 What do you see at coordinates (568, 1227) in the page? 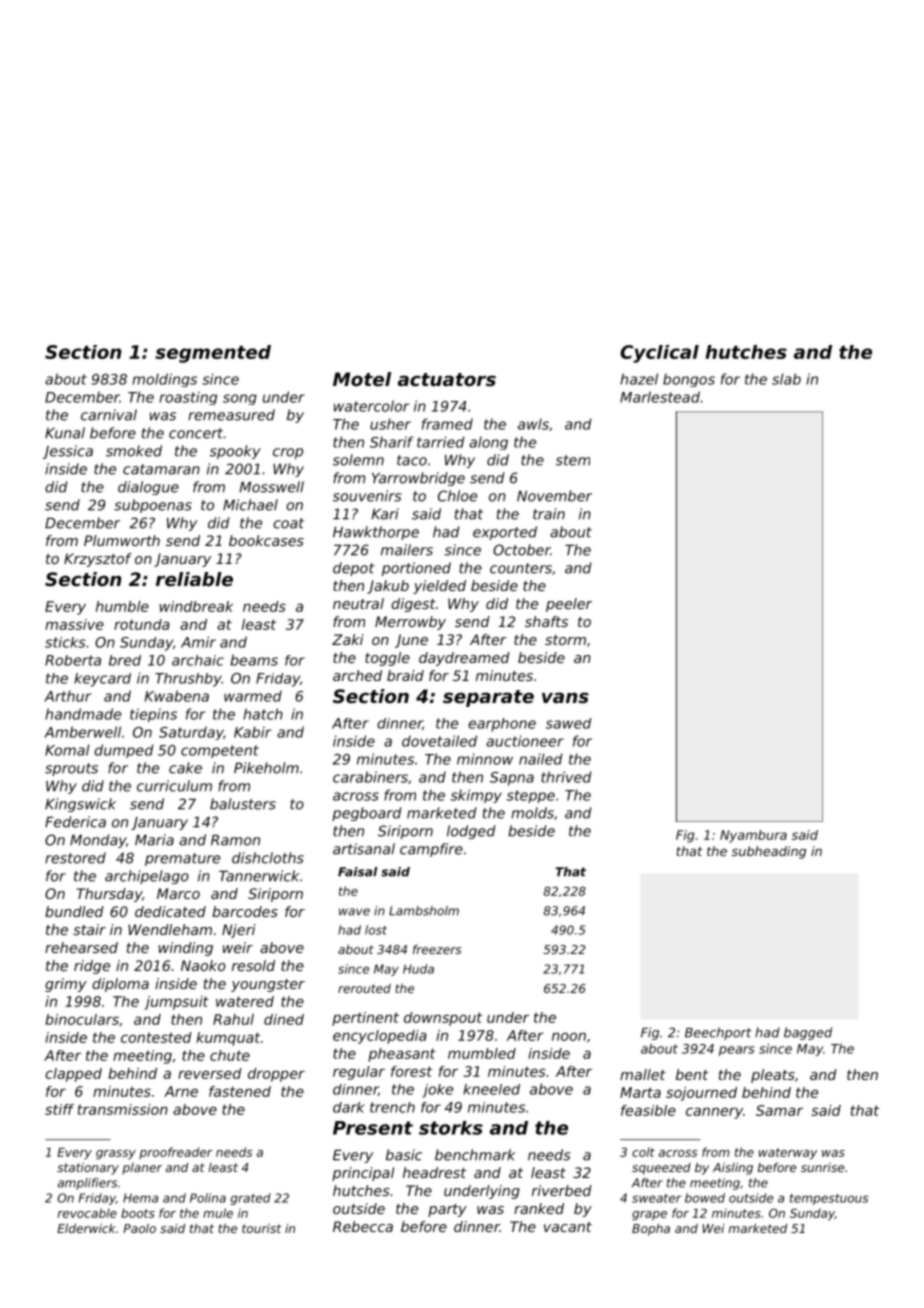
I see `vacant` at bounding box center [568, 1227].
